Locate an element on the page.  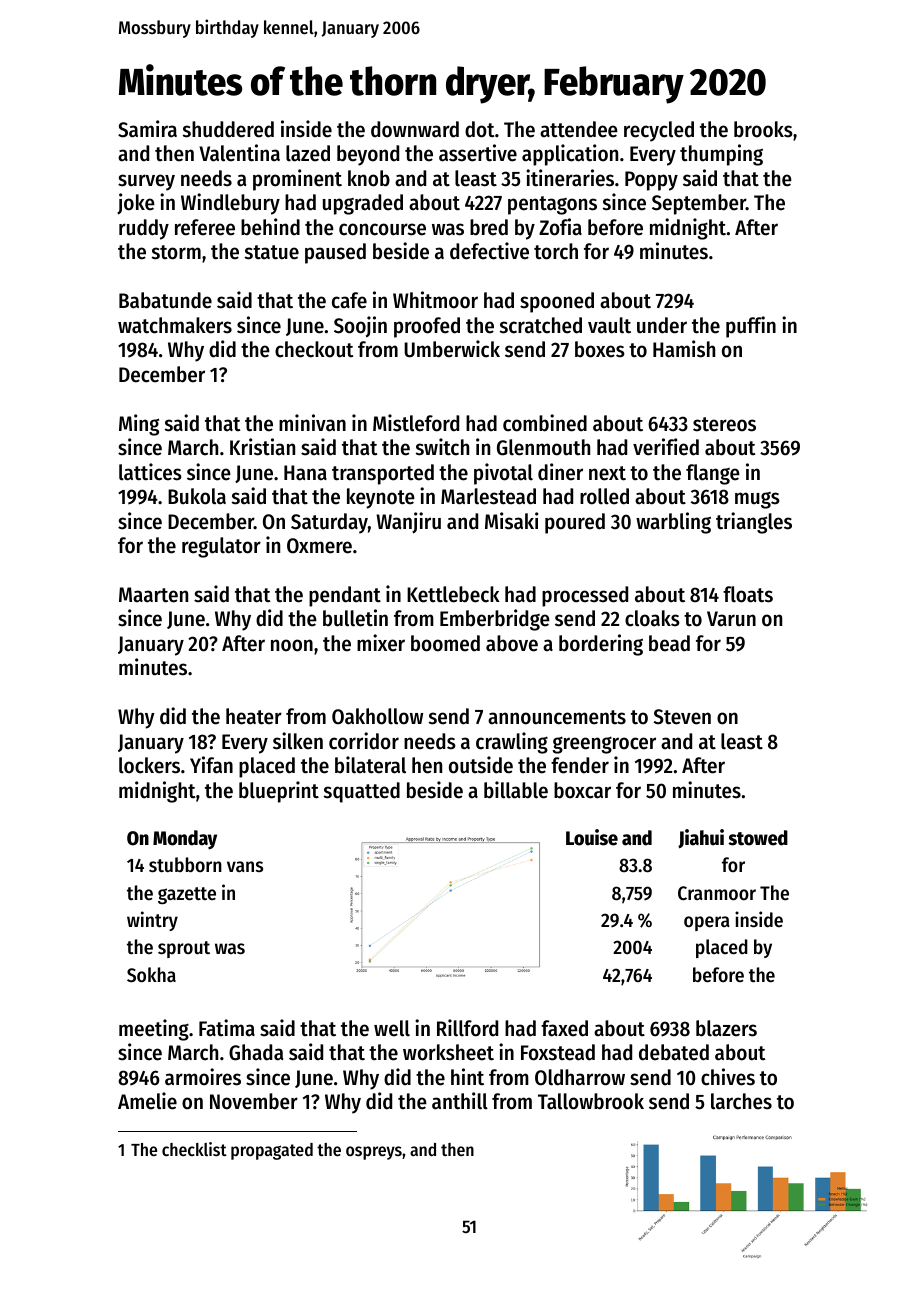
Maarten is located at coordinates (153, 595).
